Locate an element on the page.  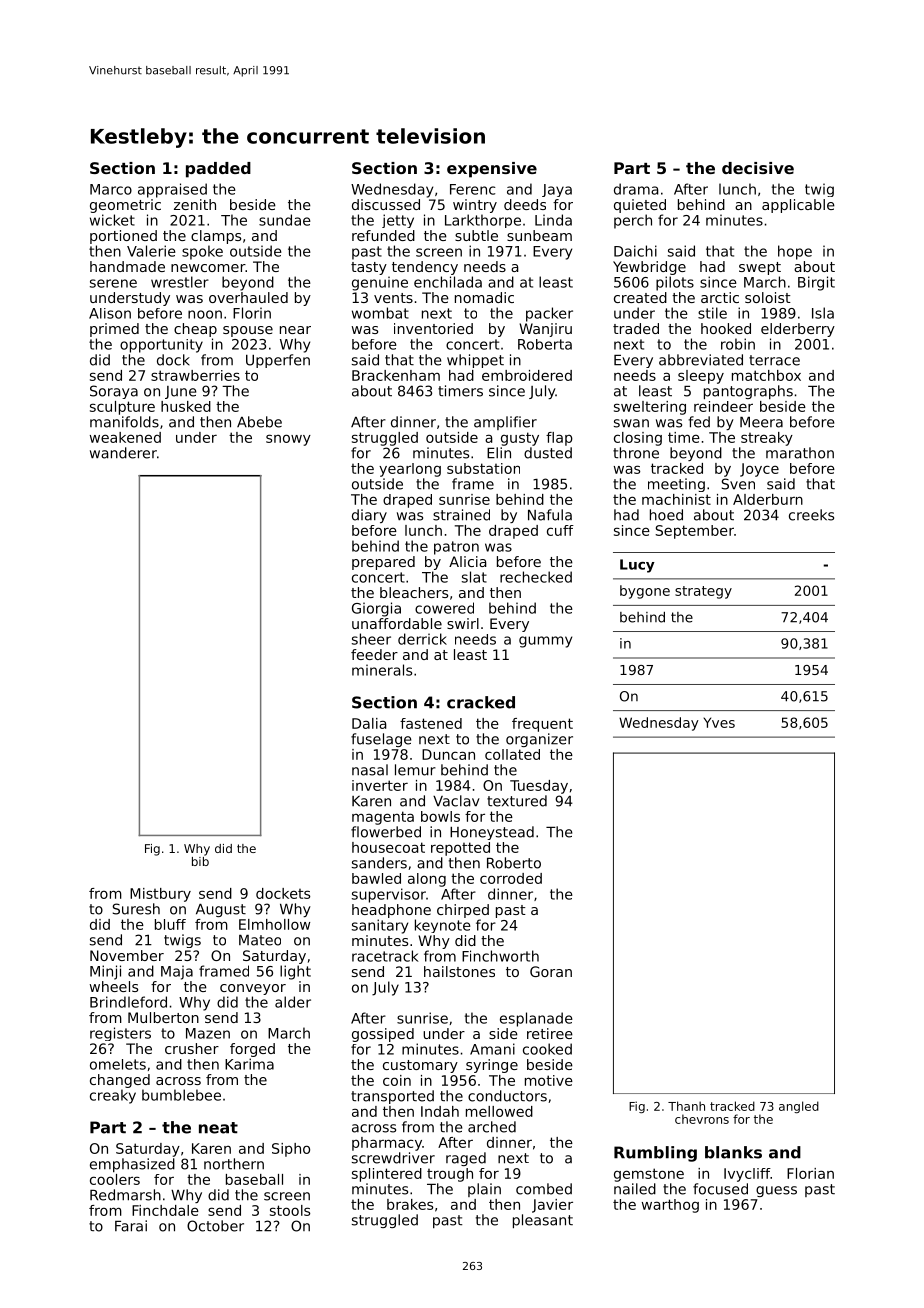
Mistbury is located at coordinates (160, 895).
